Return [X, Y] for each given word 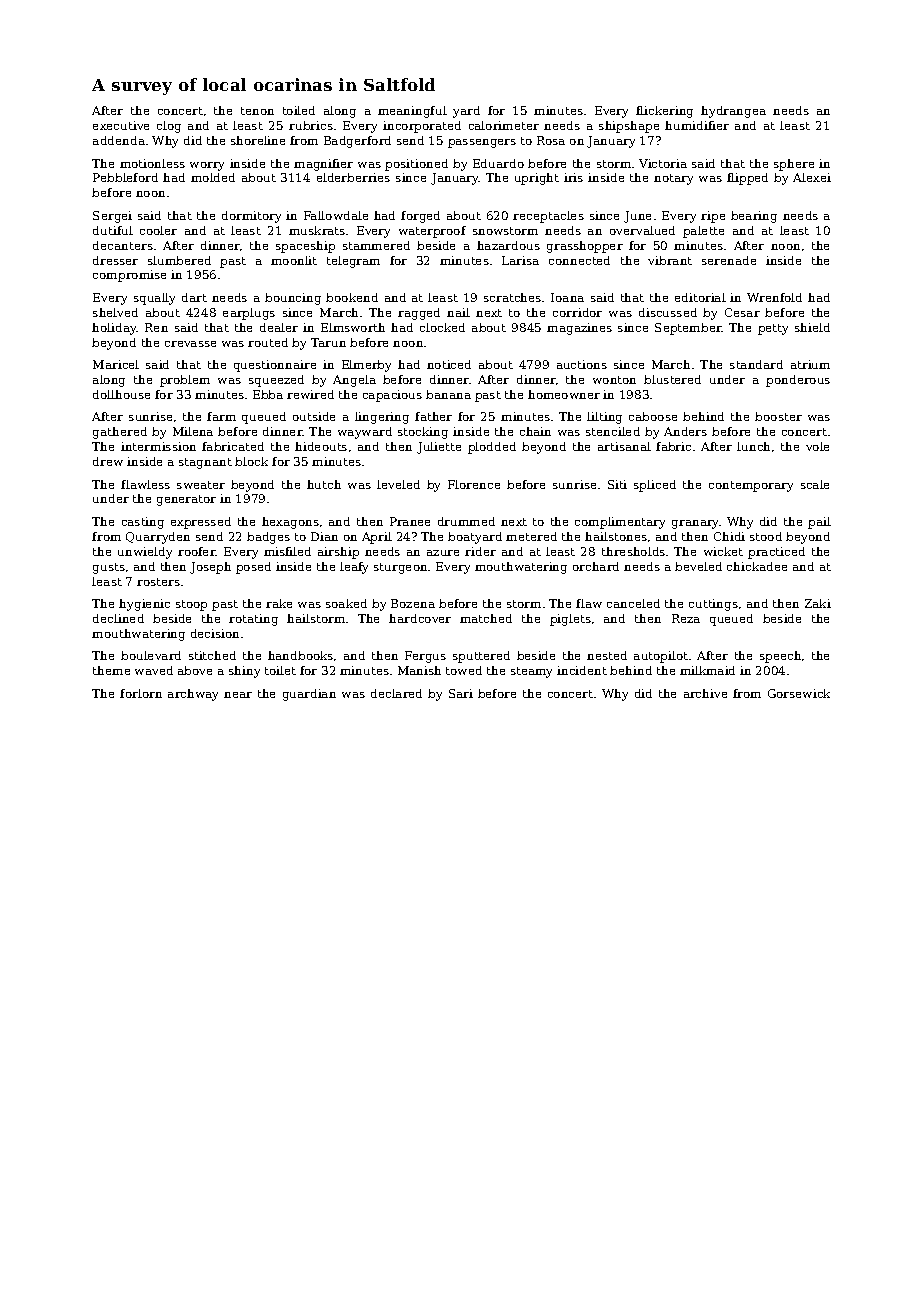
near [238, 695]
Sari [461, 693]
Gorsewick [799, 693]
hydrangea [733, 112]
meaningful [412, 112]
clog [169, 127]
